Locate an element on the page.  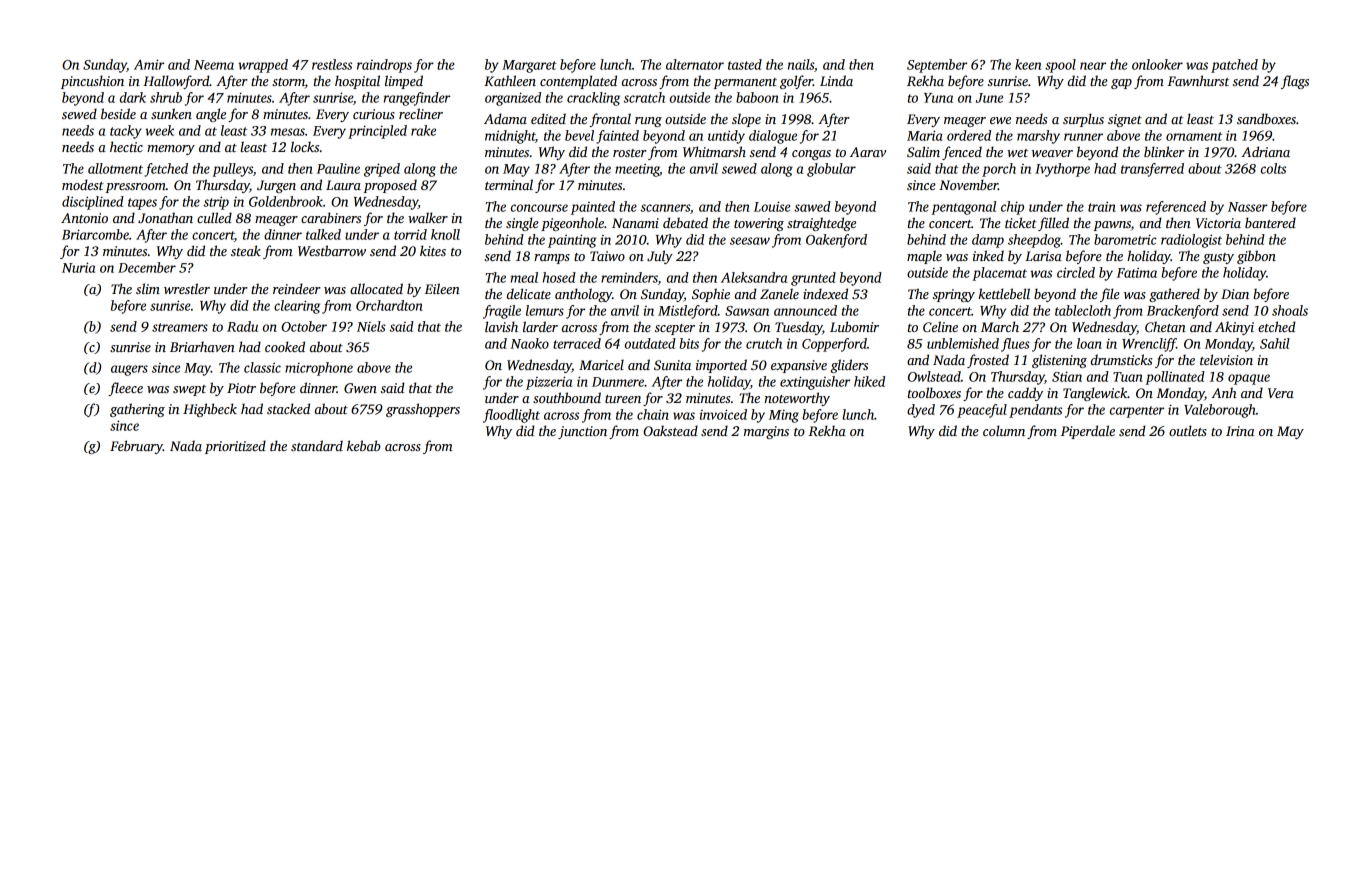
prioritized is located at coordinates (235, 447).
